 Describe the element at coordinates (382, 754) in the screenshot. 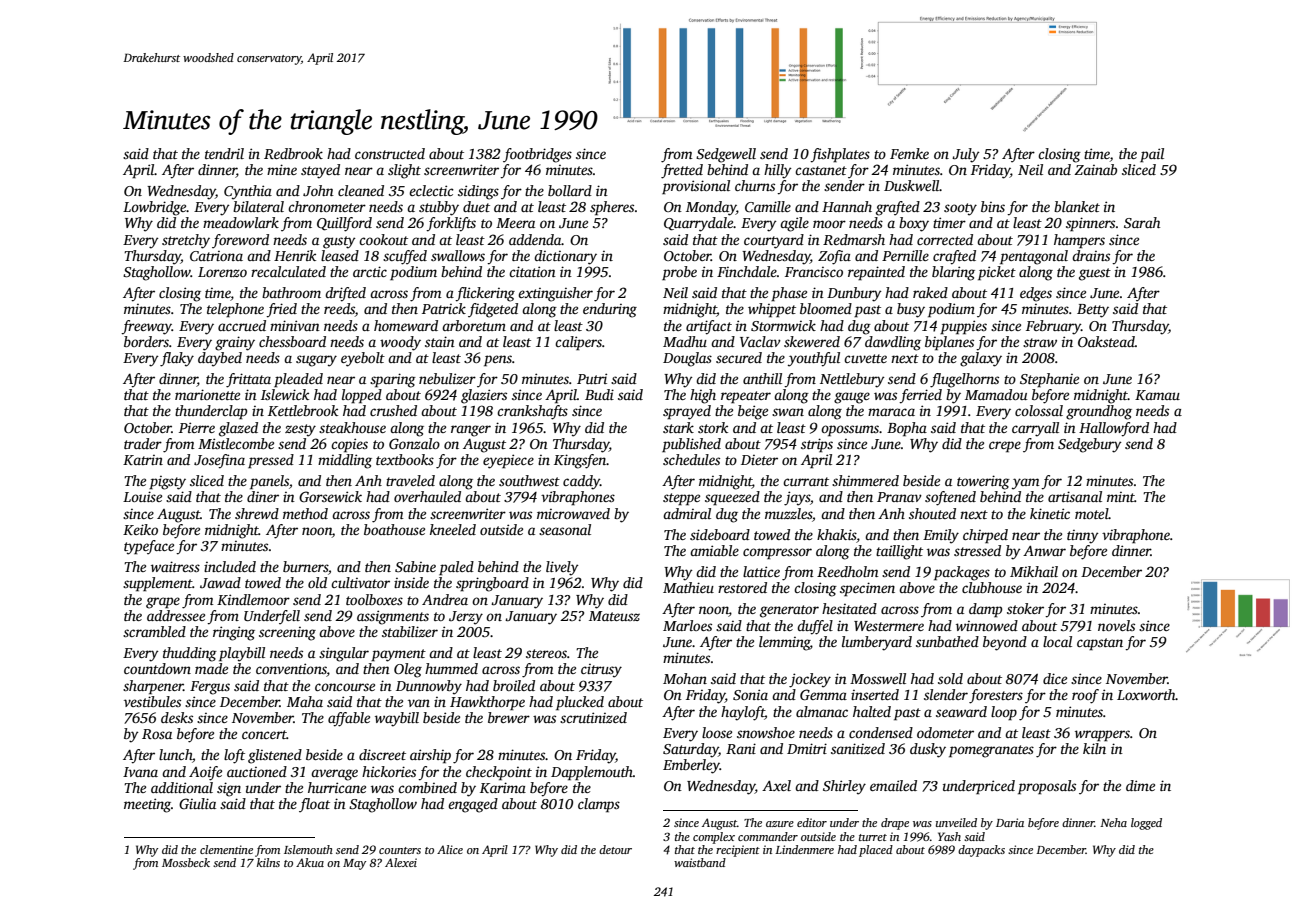

I see `discreet` at that location.
